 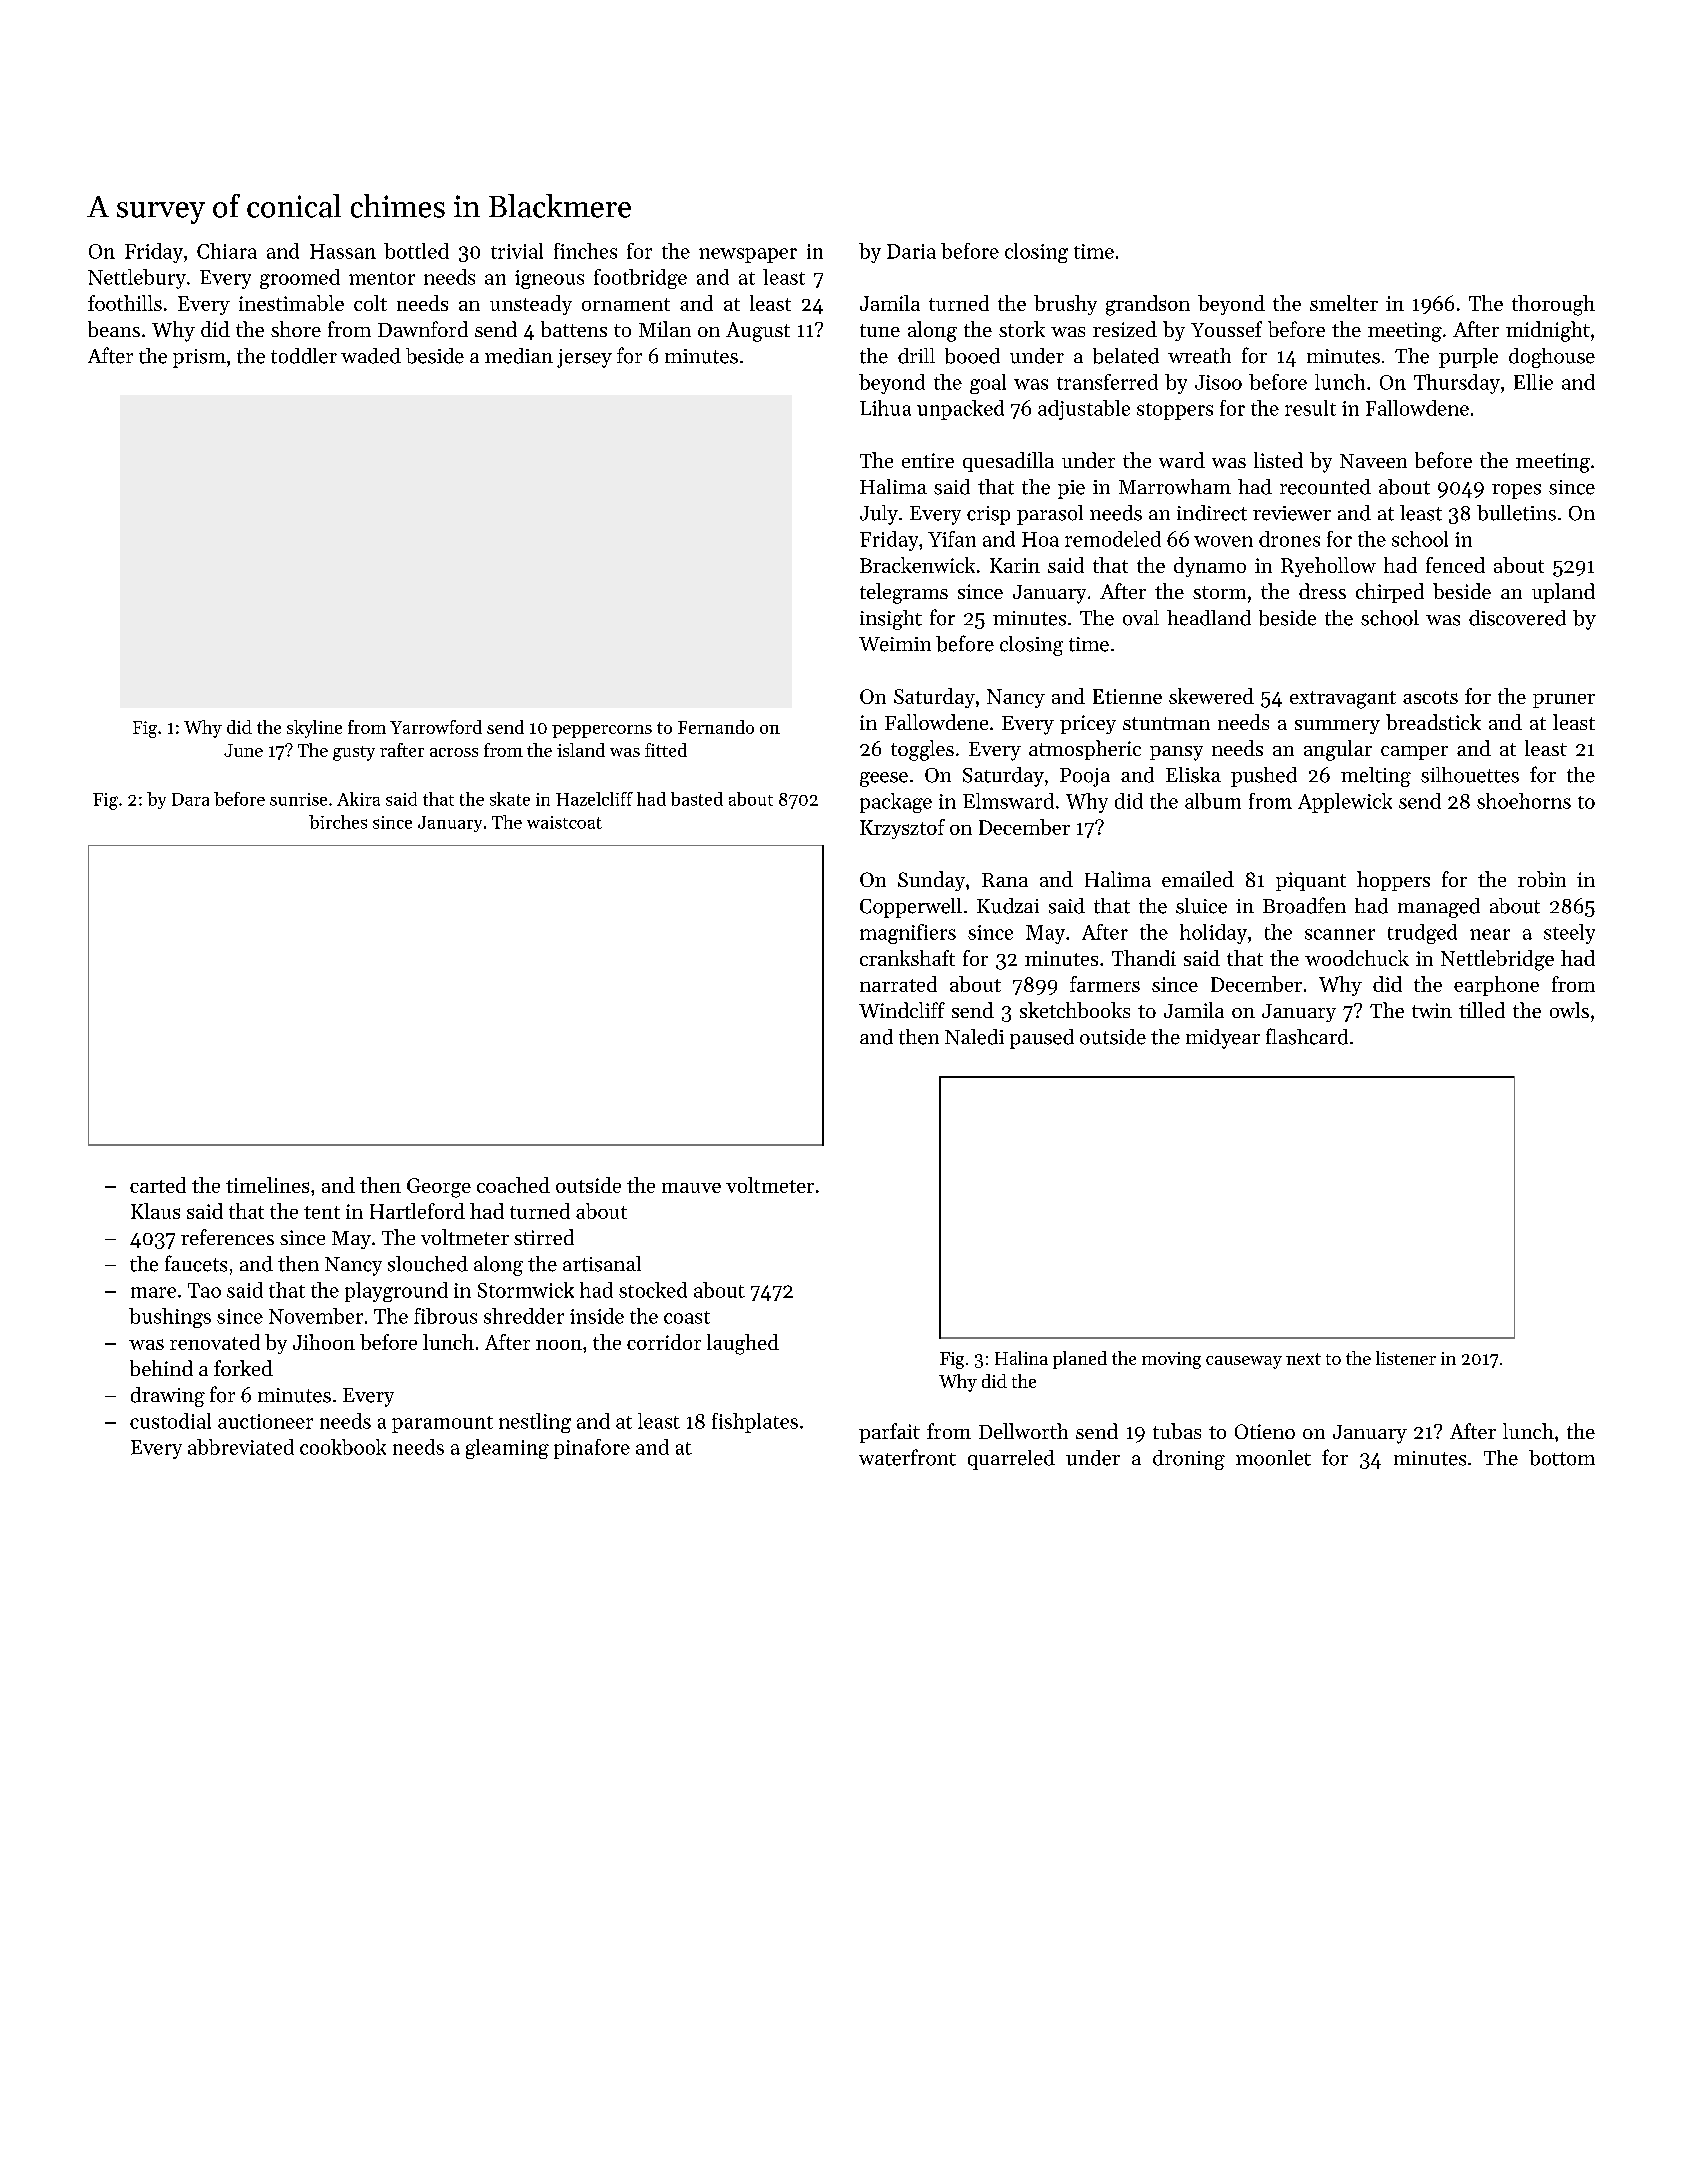 I want to click on Ryehollow, so click(x=1328, y=567).
